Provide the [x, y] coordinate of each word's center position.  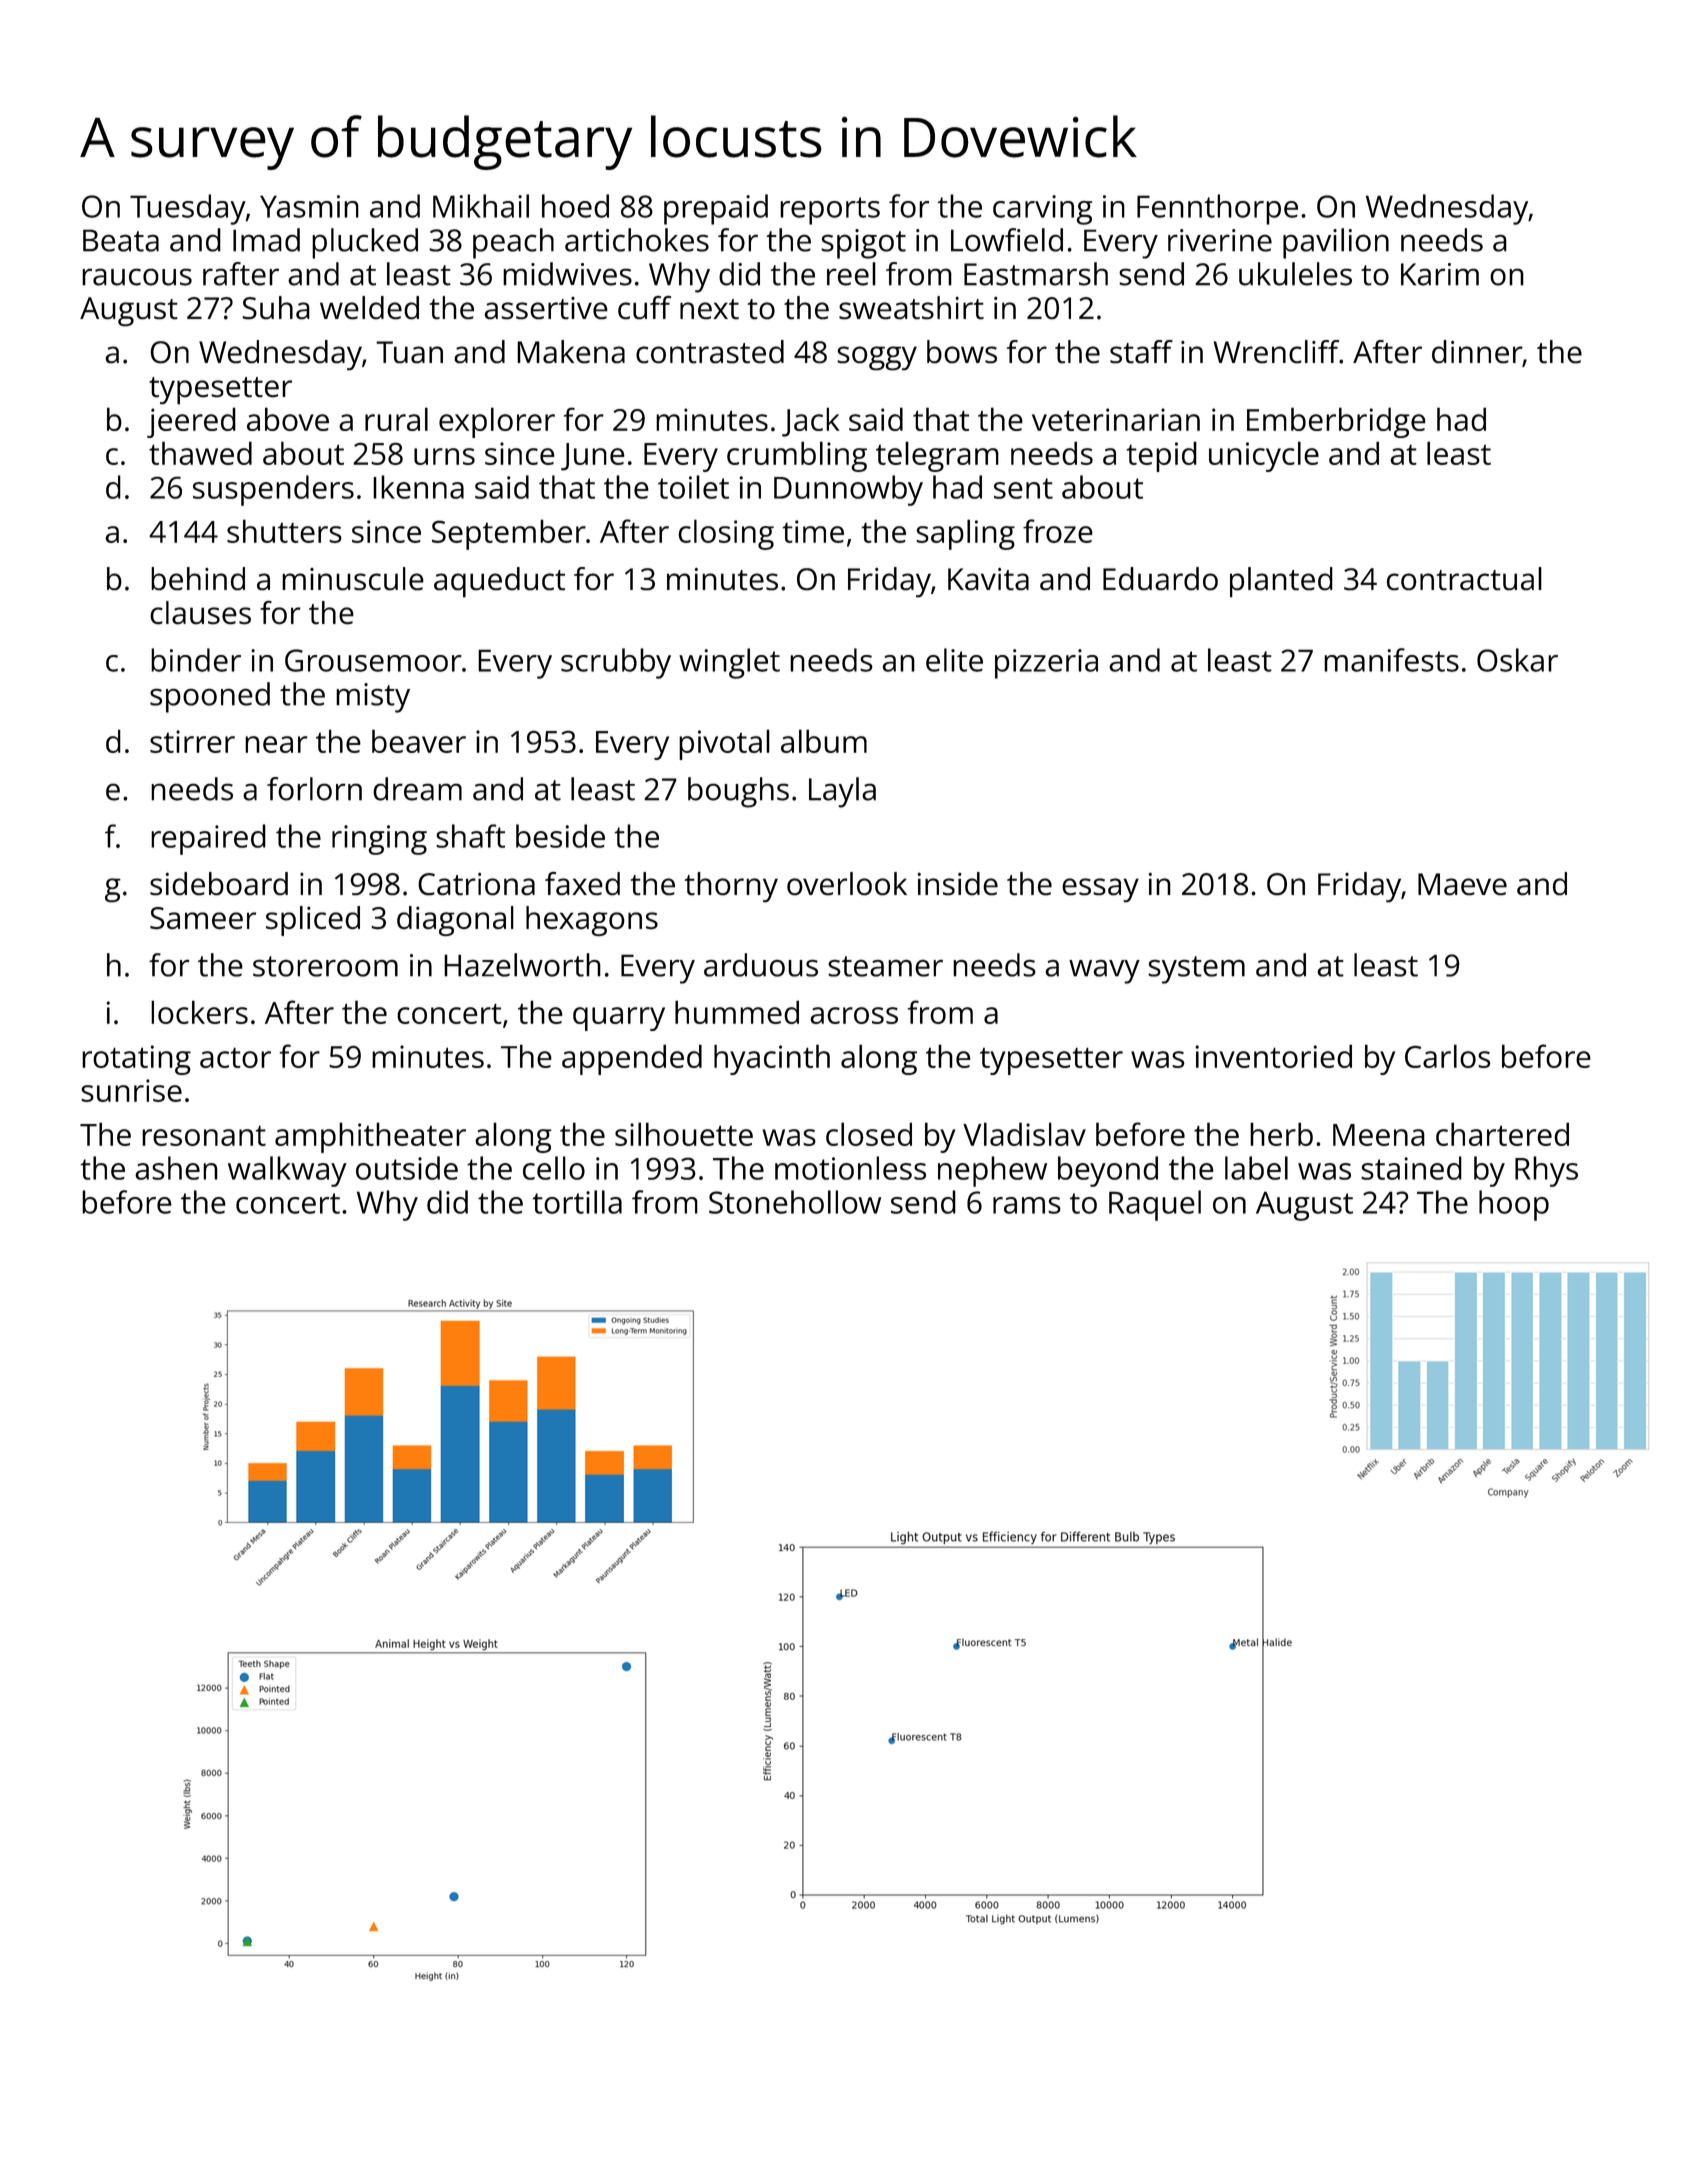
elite [954, 660]
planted [1281, 582]
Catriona [476, 884]
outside [407, 1168]
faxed [582, 884]
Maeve [1462, 884]
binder [196, 660]
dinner [1477, 352]
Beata [121, 240]
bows [962, 351]
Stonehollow [795, 1202]
